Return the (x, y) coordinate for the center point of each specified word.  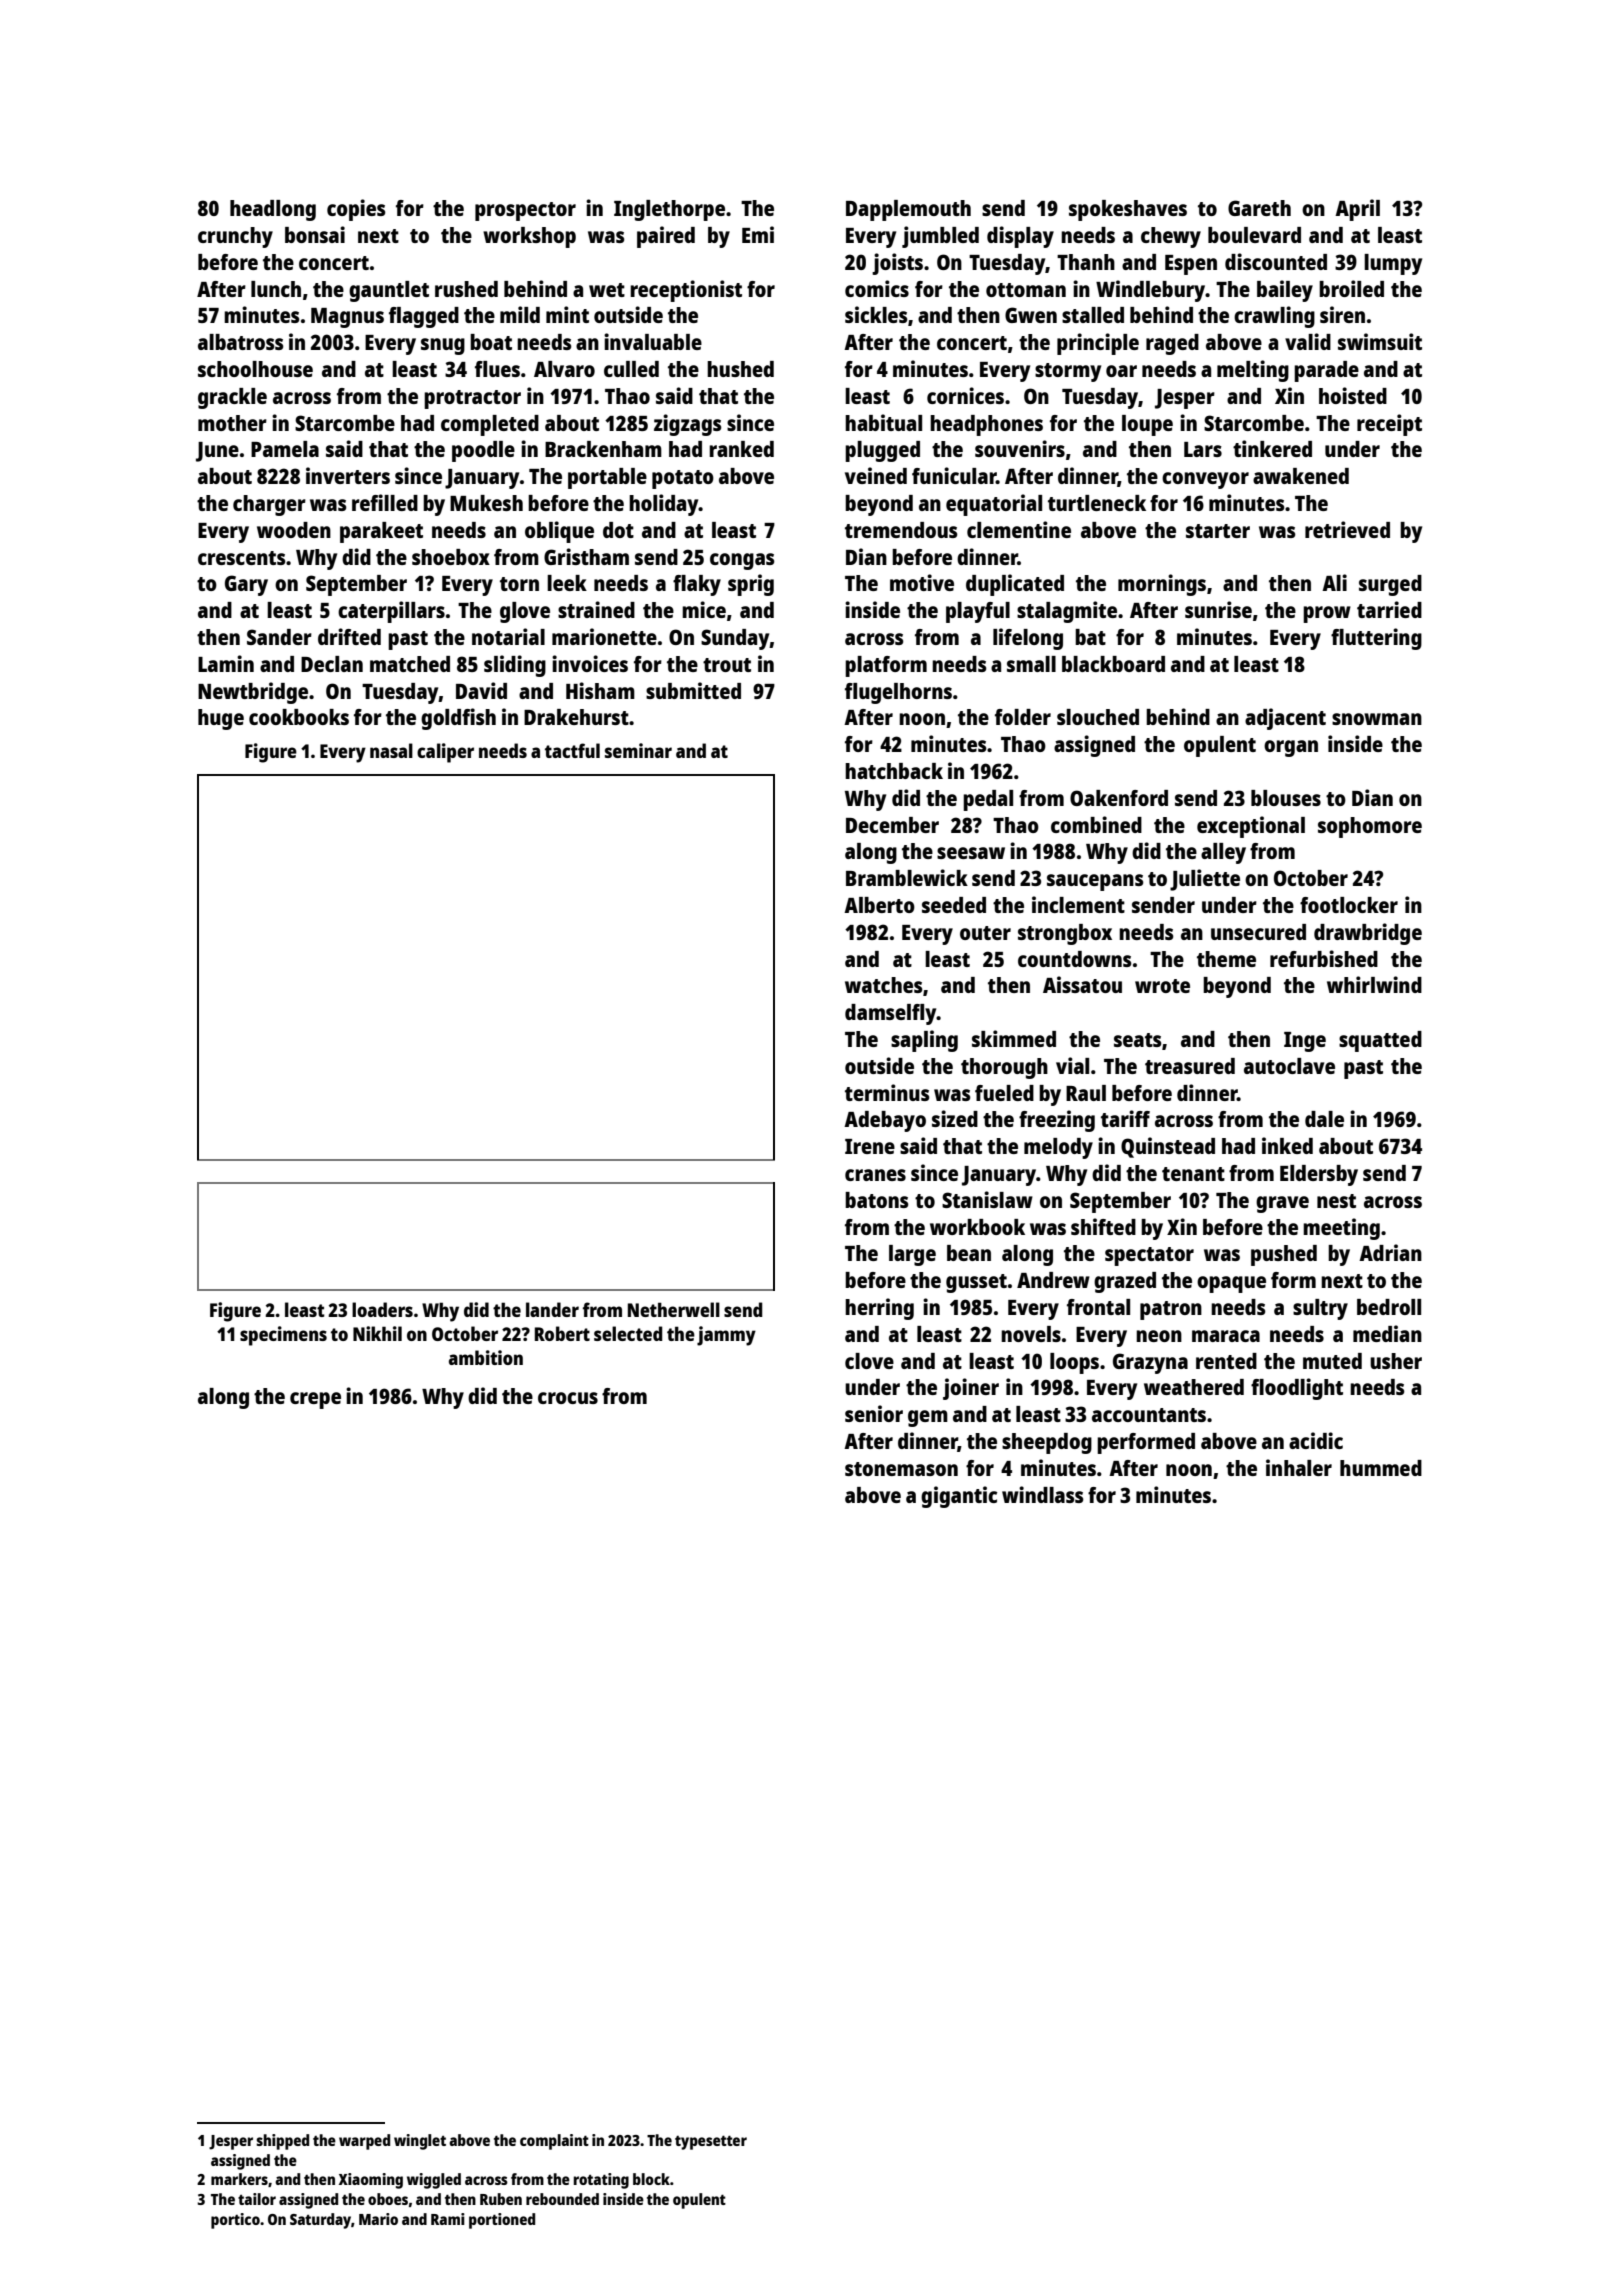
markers (239, 2179)
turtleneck (1097, 503)
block (651, 2179)
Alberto (879, 905)
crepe (315, 1400)
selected (628, 1333)
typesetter (711, 2142)
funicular (954, 475)
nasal (391, 750)
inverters (348, 475)
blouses (1286, 798)
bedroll (1389, 1307)
